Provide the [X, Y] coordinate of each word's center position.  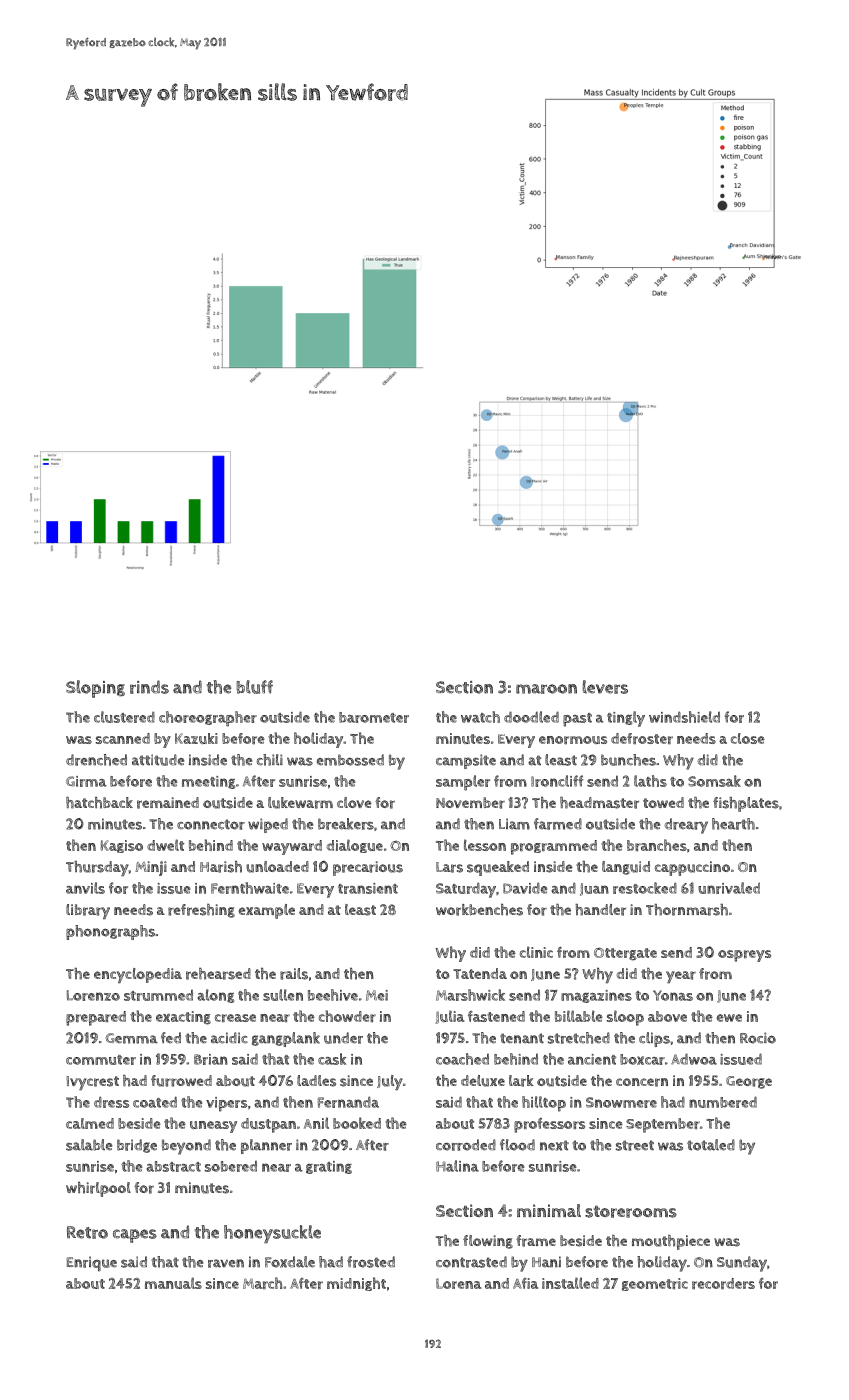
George [749, 1082]
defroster [642, 739]
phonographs [110, 932]
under [343, 1038]
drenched [96, 760]
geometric [655, 1284]
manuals [173, 1283]
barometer [374, 717]
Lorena [458, 1283]
